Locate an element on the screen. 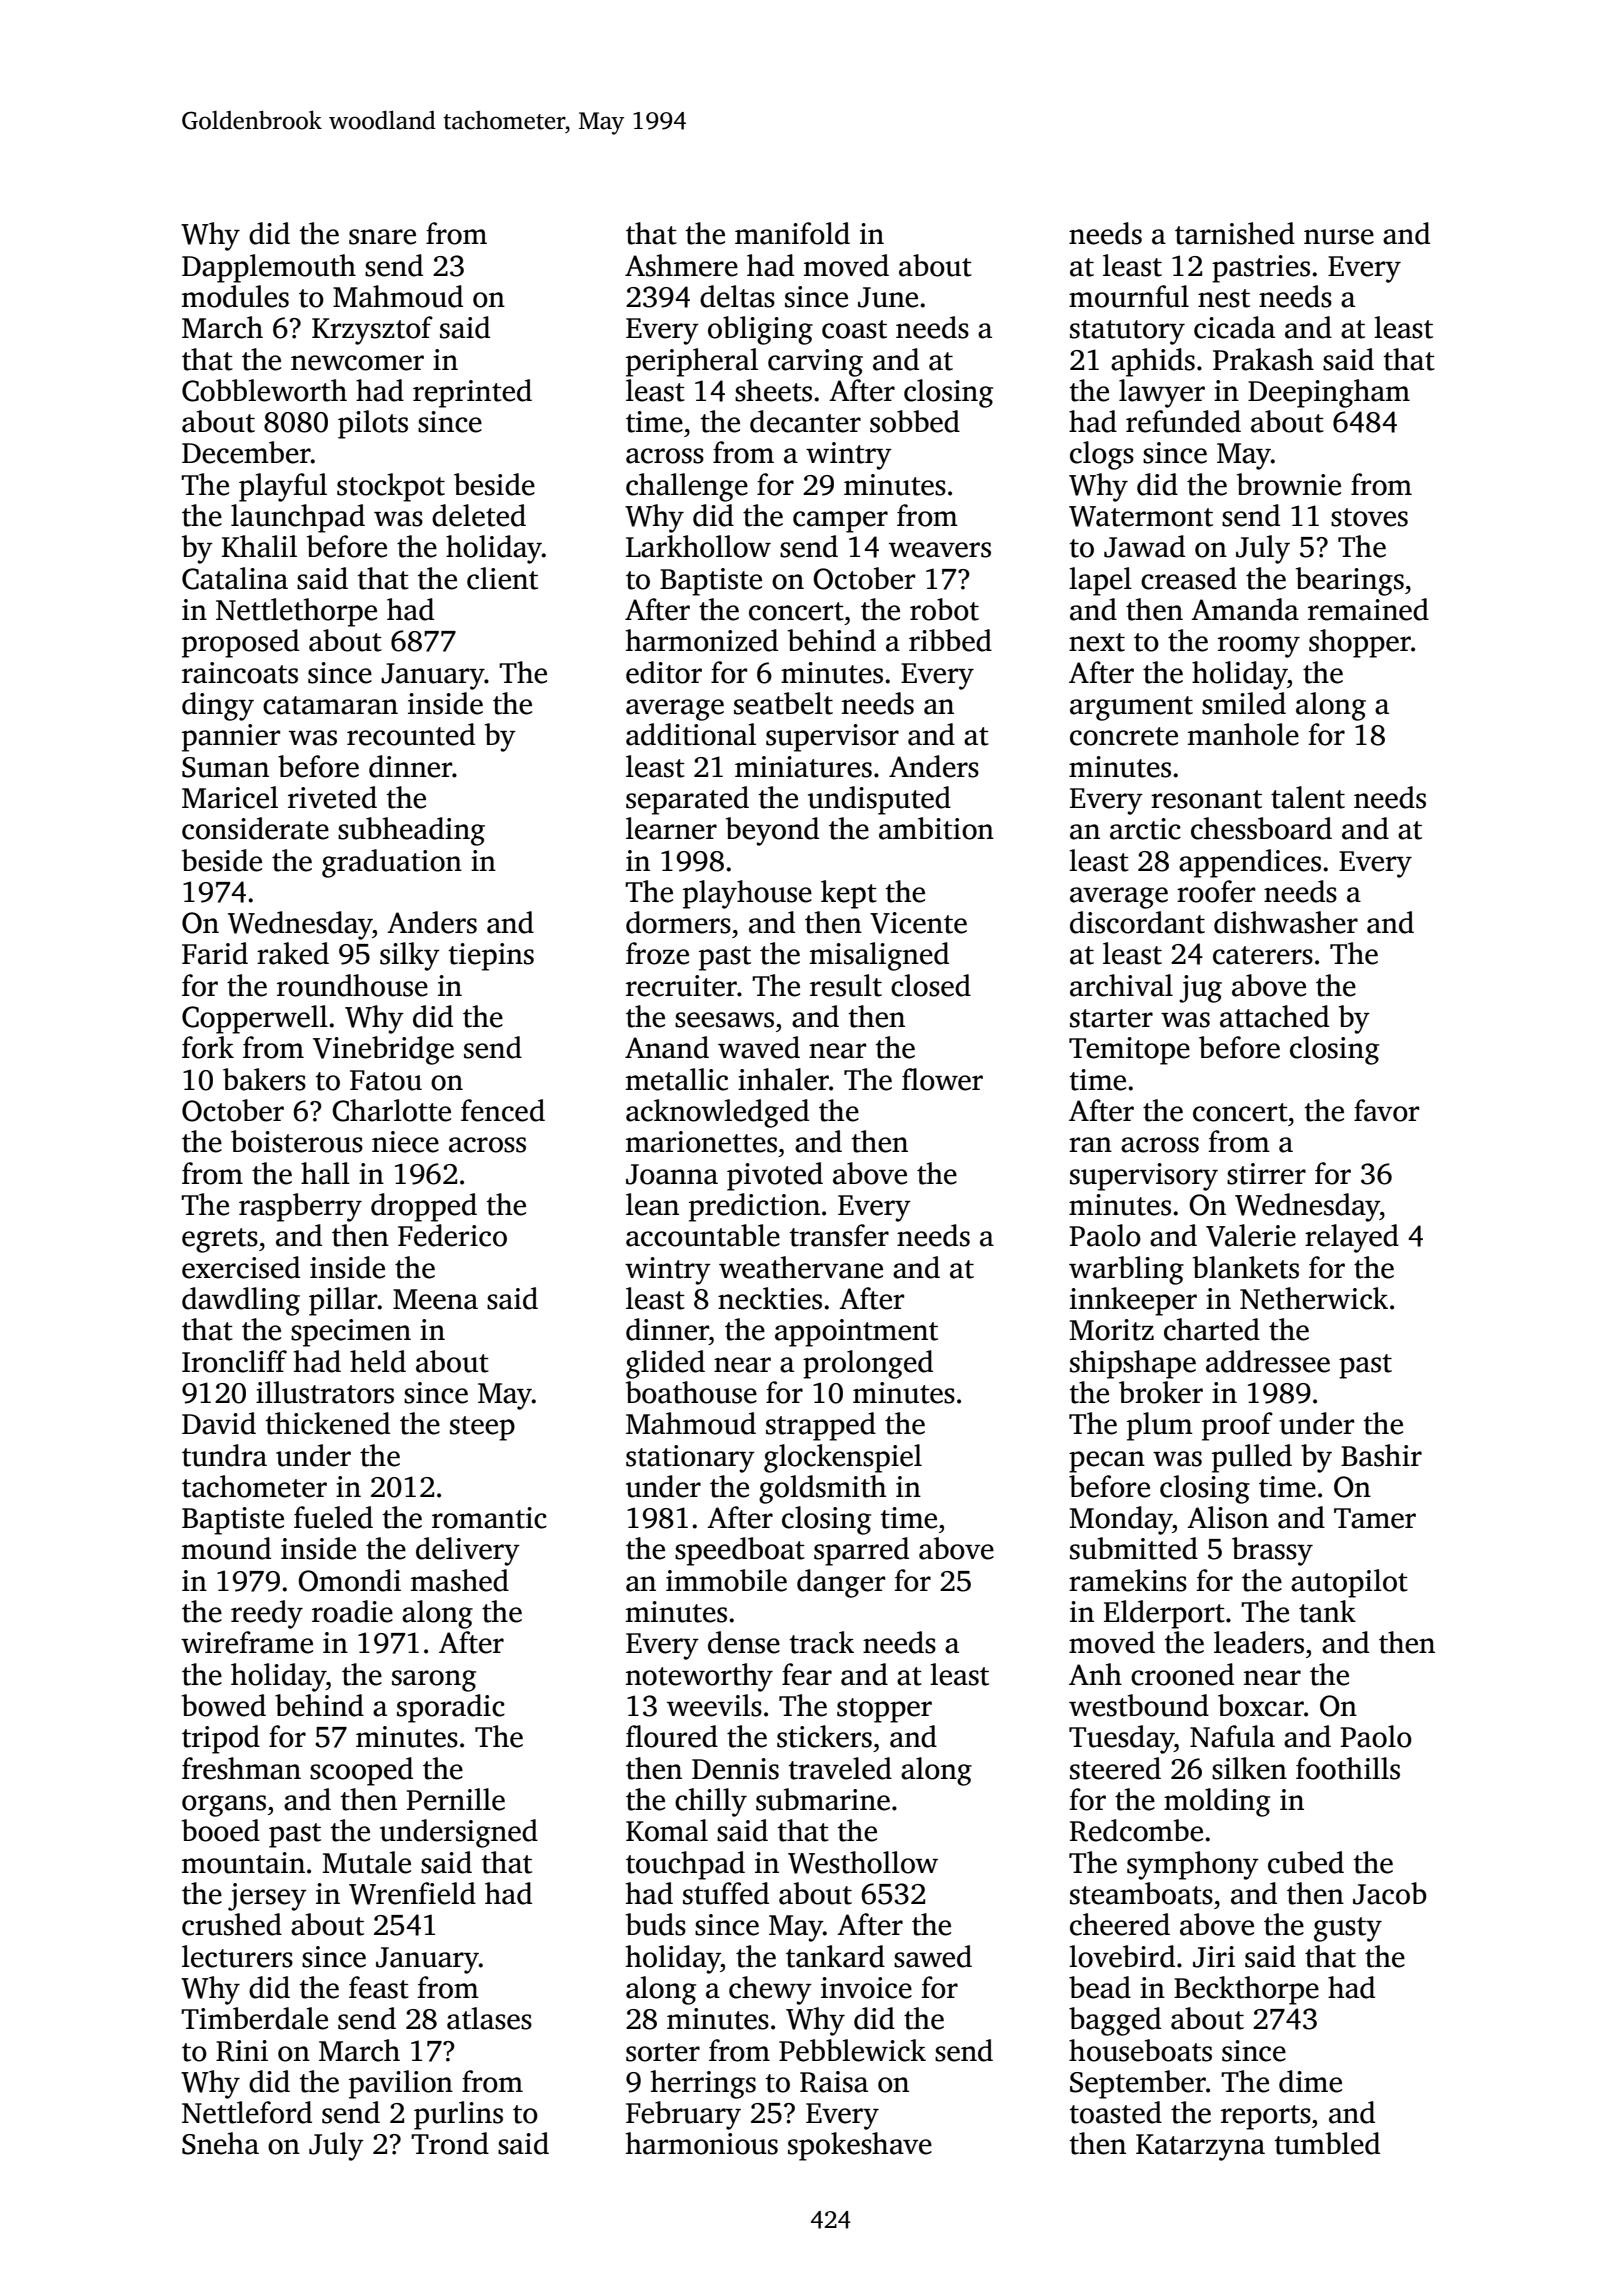 The height and width of the screenshot is (2292, 1620). roofer is located at coordinates (1216, 891).
